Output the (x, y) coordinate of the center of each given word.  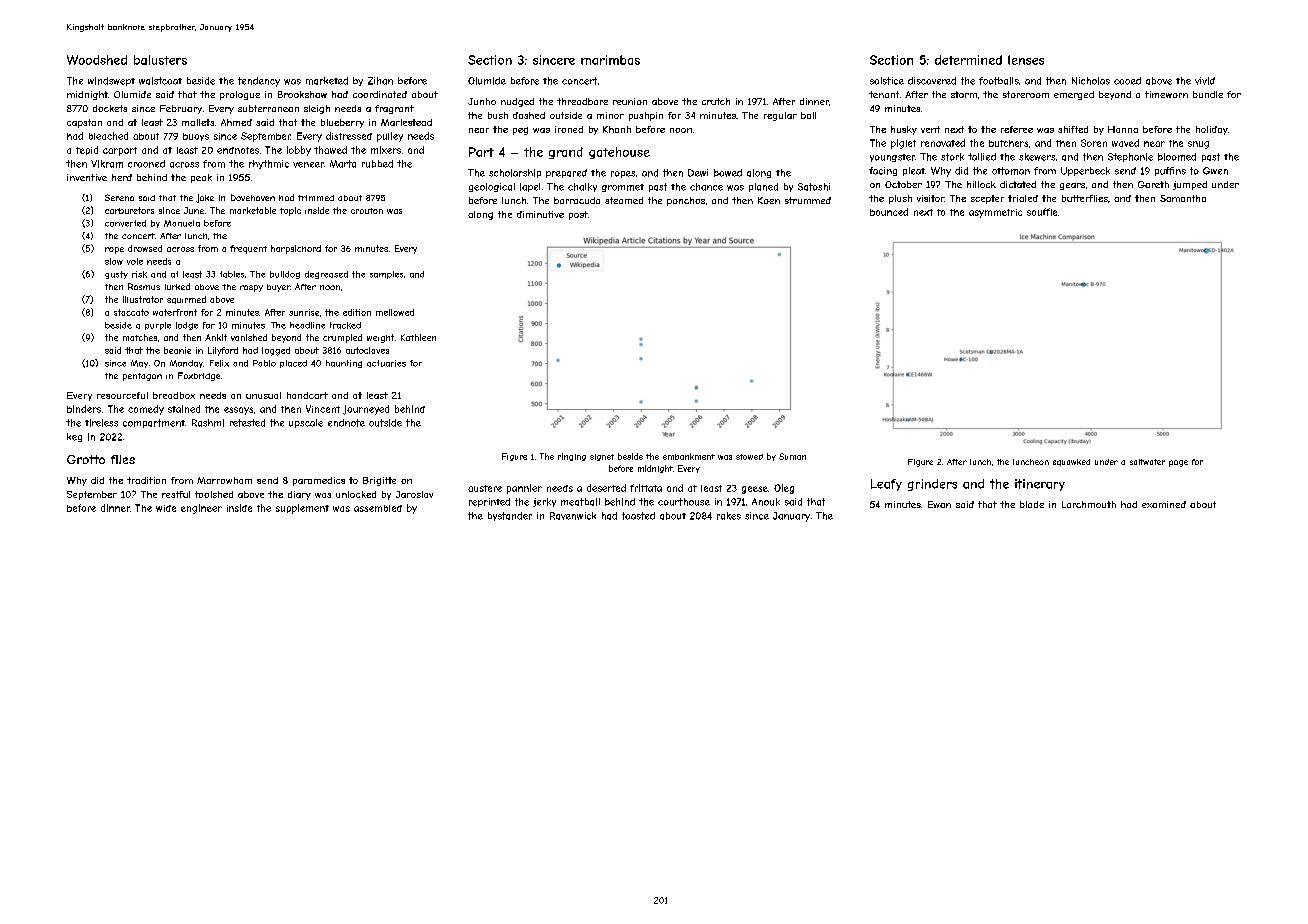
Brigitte (379, 481)
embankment (689, 456)
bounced (889, 212)
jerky (544, 502)
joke (205, 198)
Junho (482, 101)
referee (1017, 129)
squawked (1071, 462)
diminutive (540, 214)
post (578, 215)
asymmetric (995, 213)
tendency (259, 82)
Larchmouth (1089, 504)
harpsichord (296, 249)
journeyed (366, 410)
